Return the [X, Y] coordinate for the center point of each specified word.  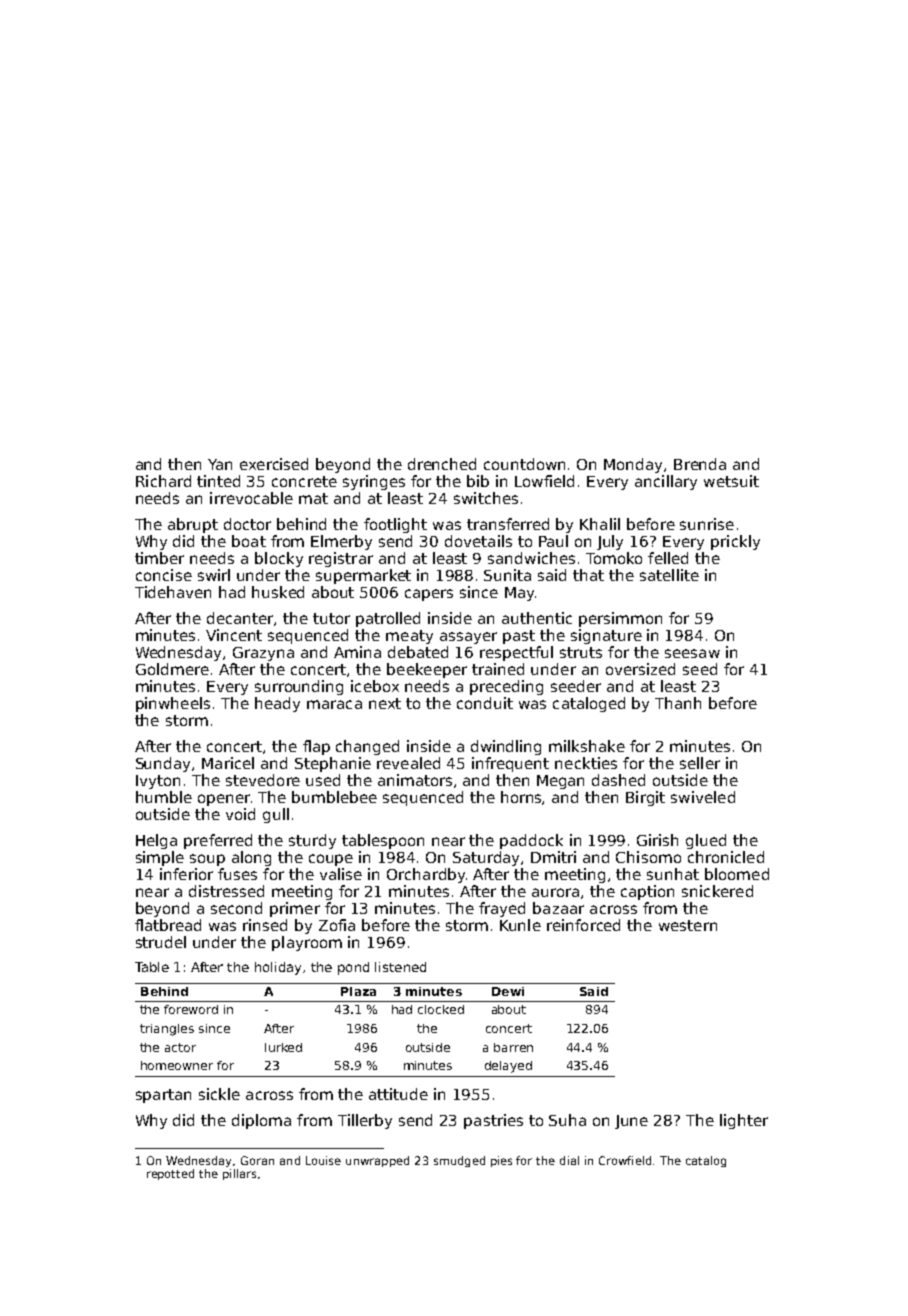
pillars [239, 1174]
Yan [220, 464]
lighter [744, 1121]
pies [501, 1161]
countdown [524, 464]
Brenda [700, 464]
